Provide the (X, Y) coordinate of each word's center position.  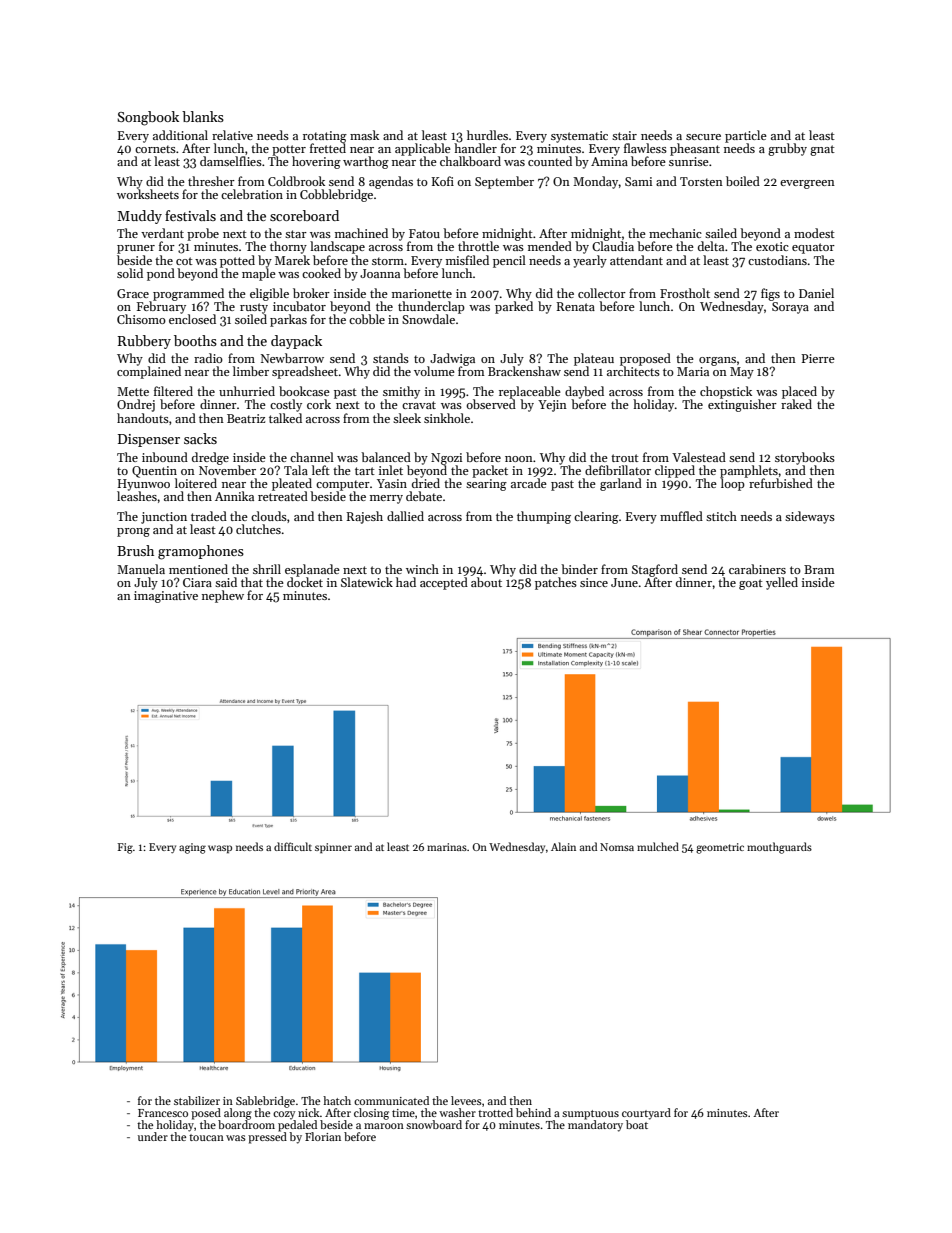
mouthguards (779, 848)
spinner (333, 848)
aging (192, 848)
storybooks (805, 458)
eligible (269, 294)
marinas (447, 847)
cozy (284, 1115)
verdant (162, 233)
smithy (401, 392)
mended (550, 246)
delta (711, 246)
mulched (658, 846)
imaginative (166, 597)
